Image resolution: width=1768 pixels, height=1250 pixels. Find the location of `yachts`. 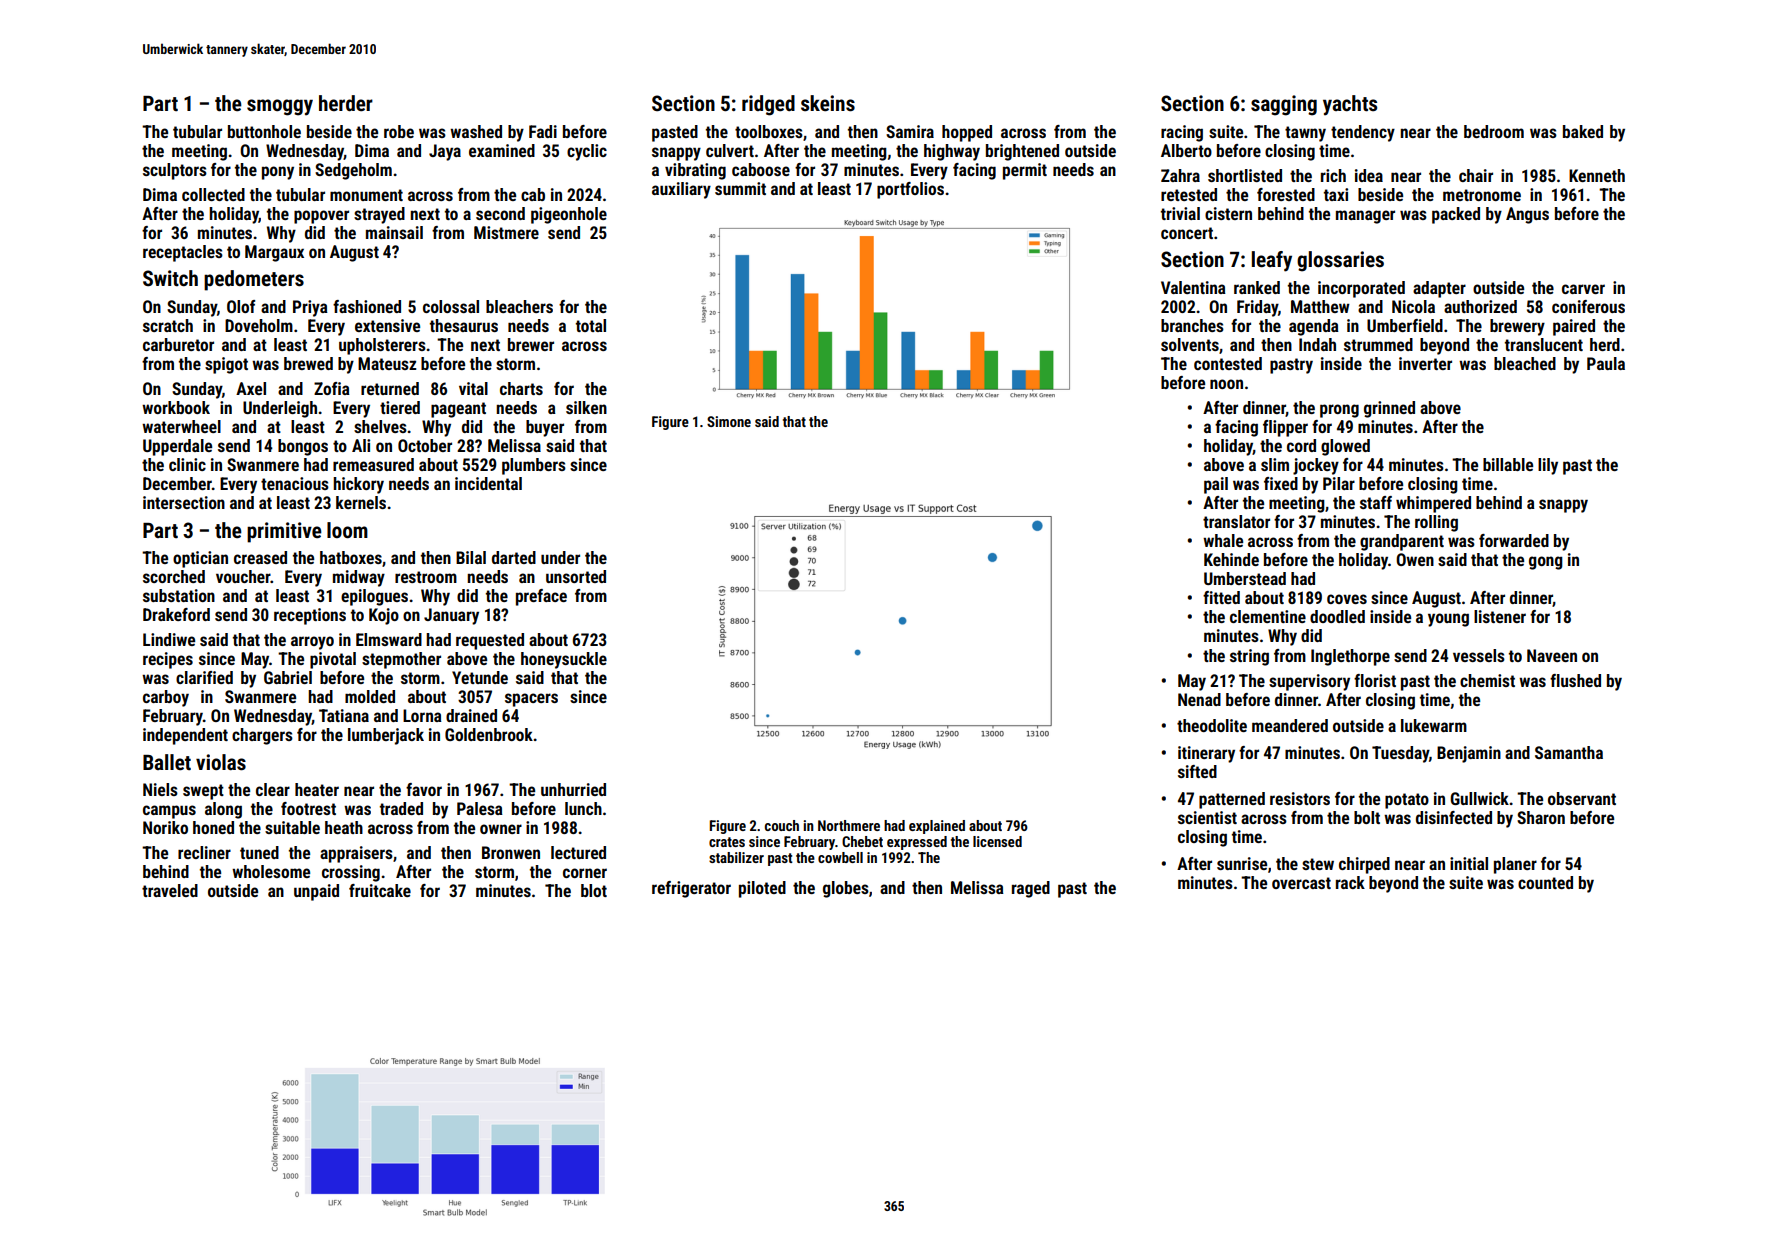

yachts is located at coordinates (1350, 105).
